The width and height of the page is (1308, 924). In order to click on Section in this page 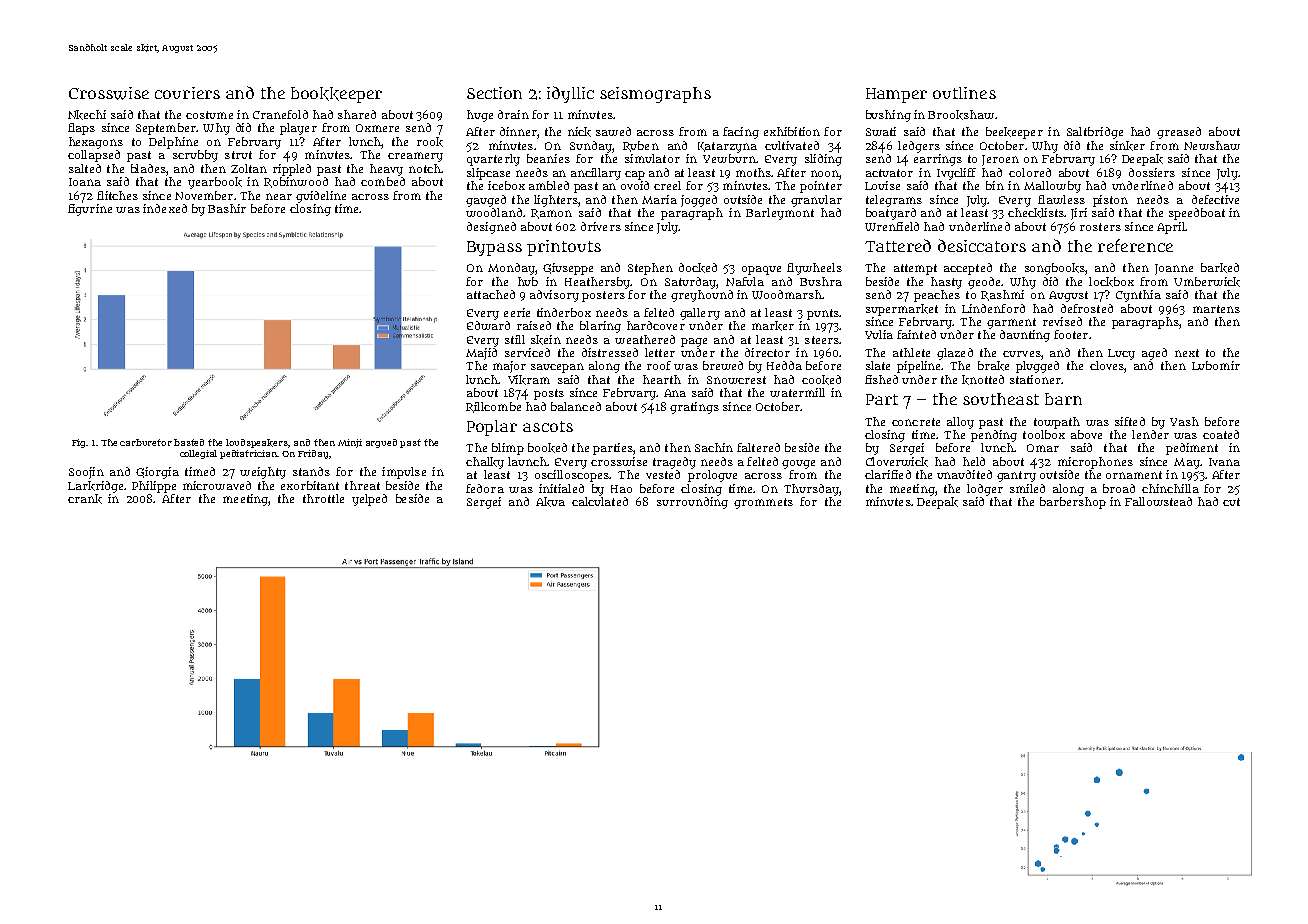, I will do `click(494, 93)`.
